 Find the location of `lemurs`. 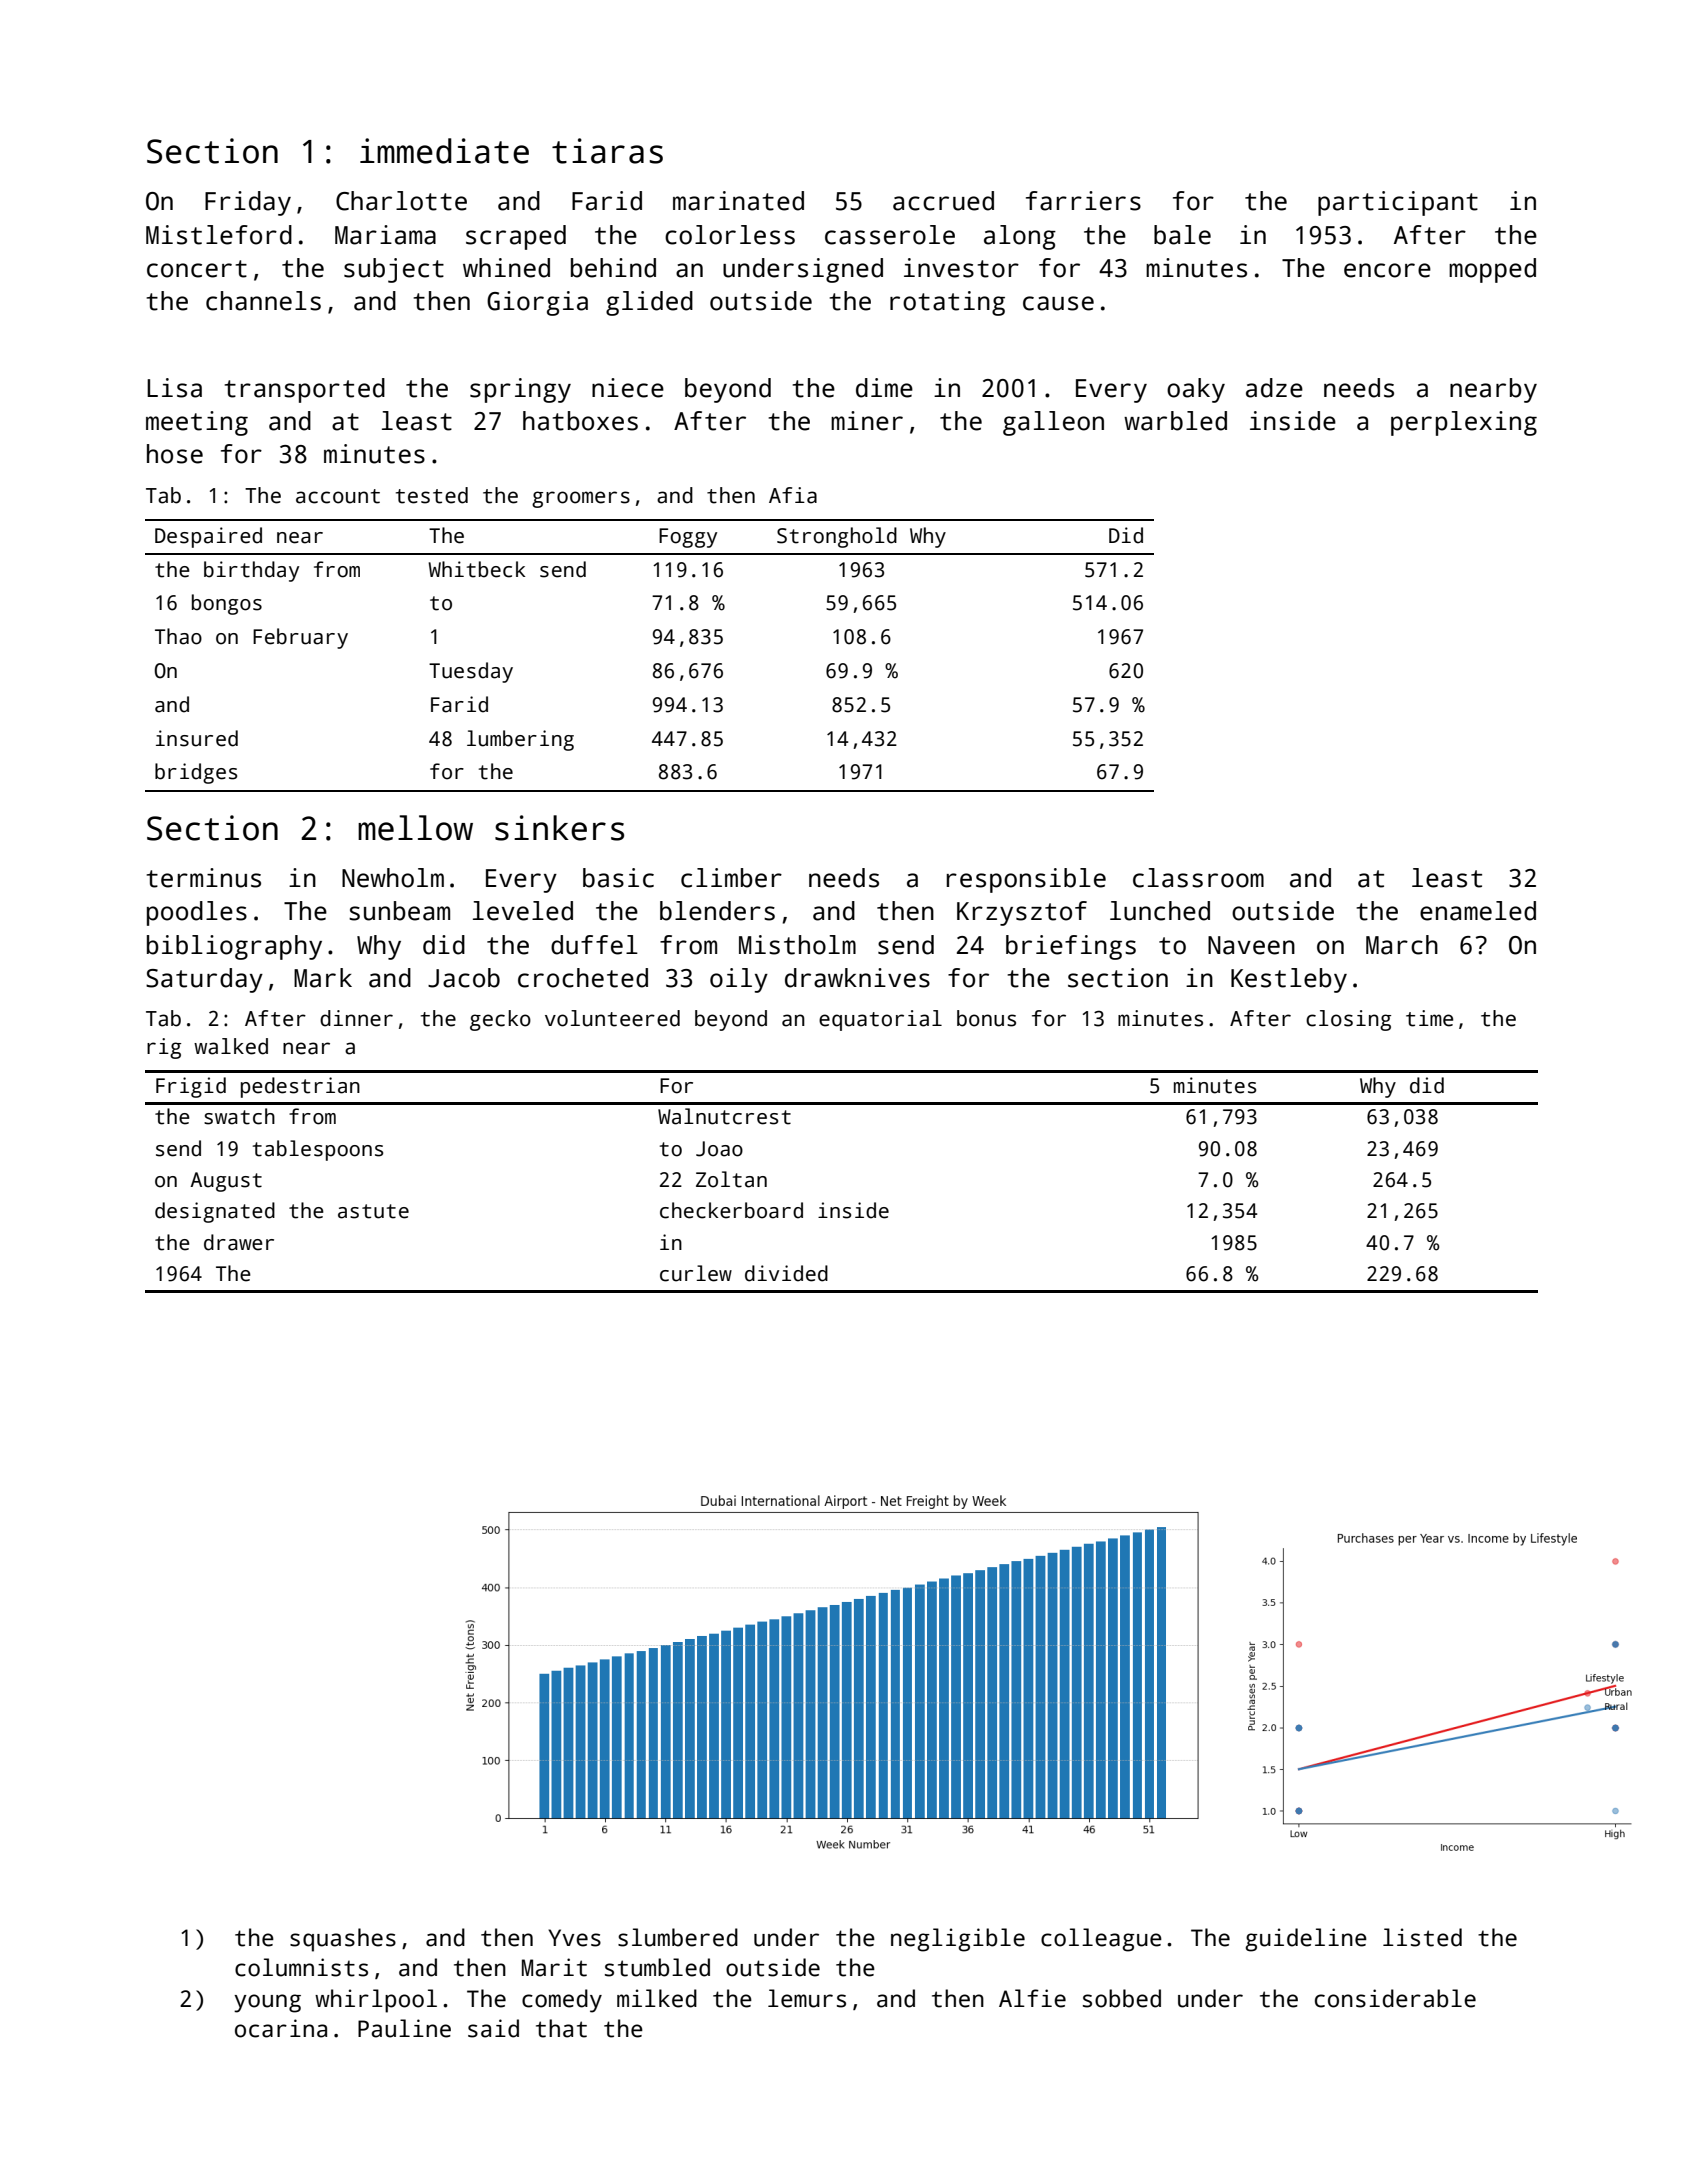

lemurs is located at coordinates (807, 1998).
